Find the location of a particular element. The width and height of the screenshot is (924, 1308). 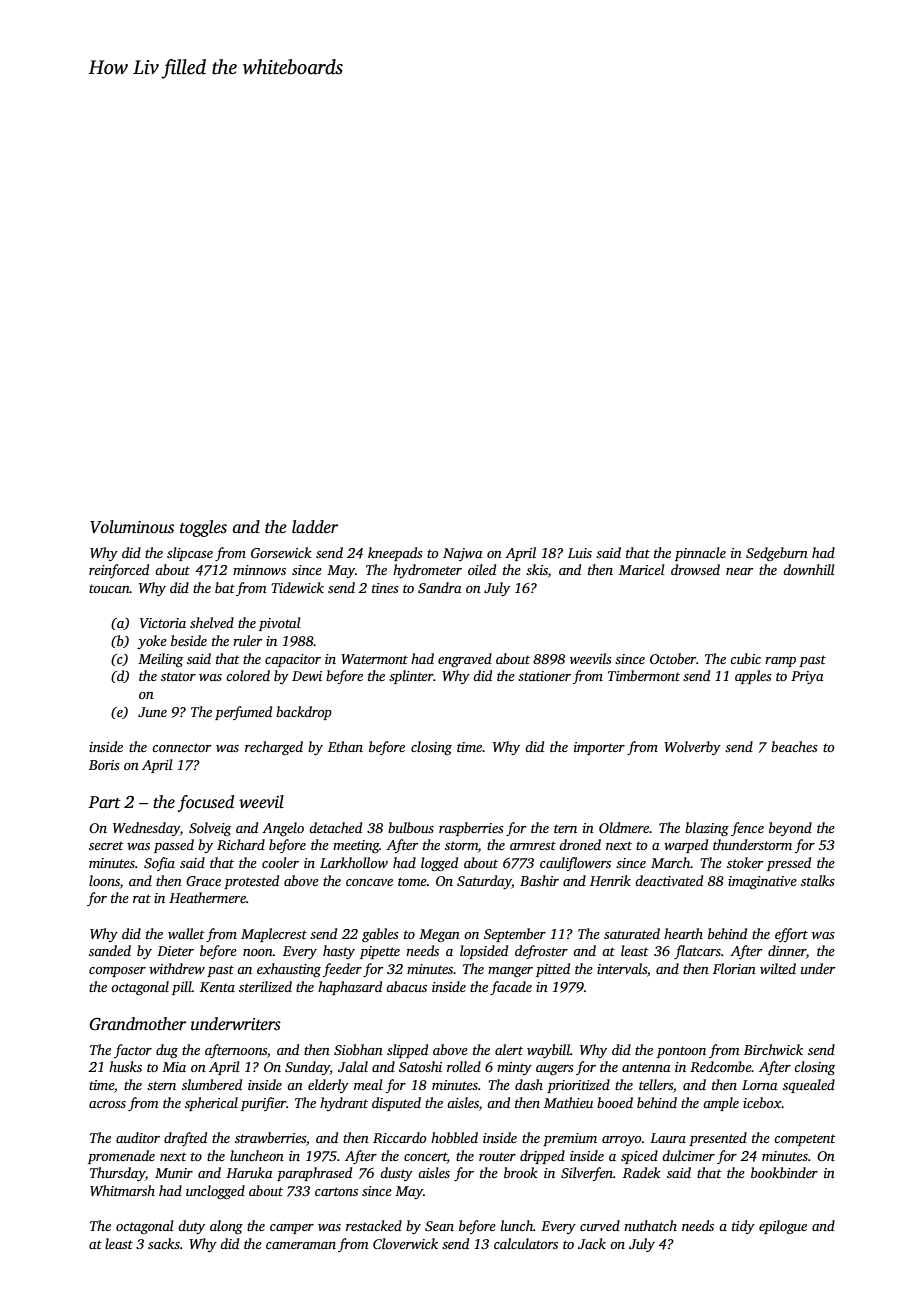

Jack is located at coordinates (592, 1243).
